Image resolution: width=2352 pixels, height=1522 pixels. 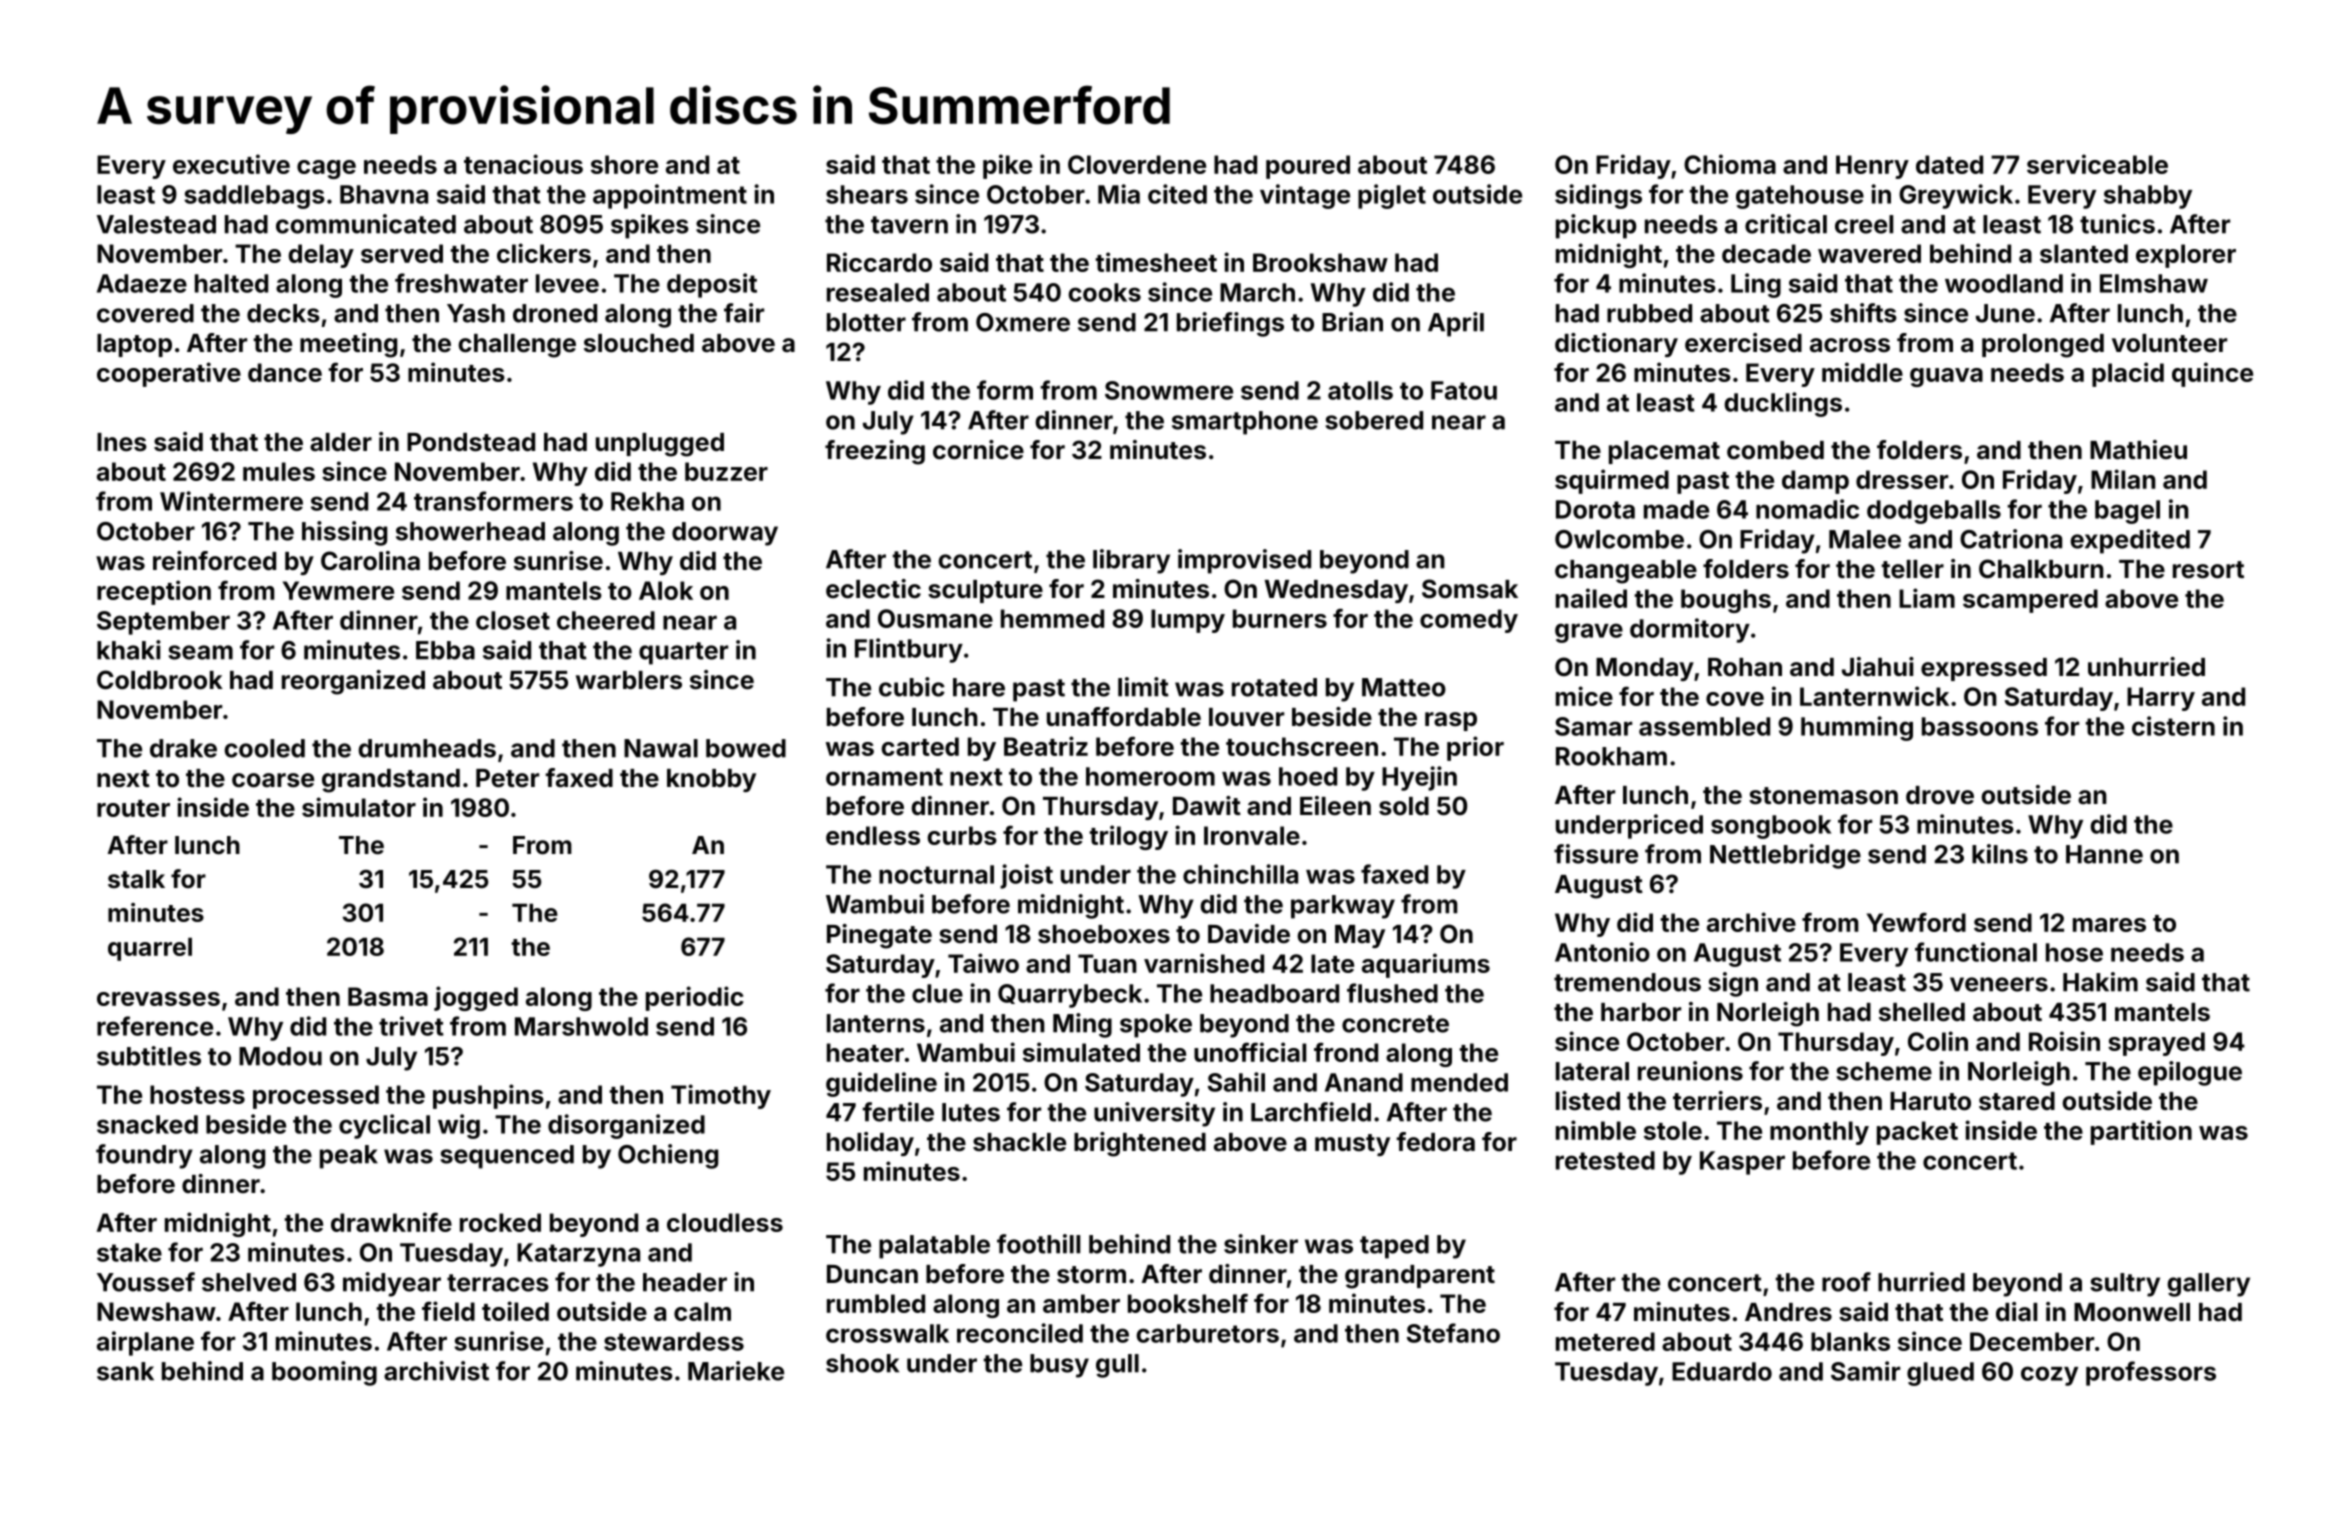 I want to click on cistern, so click(x=2173, y=726).
